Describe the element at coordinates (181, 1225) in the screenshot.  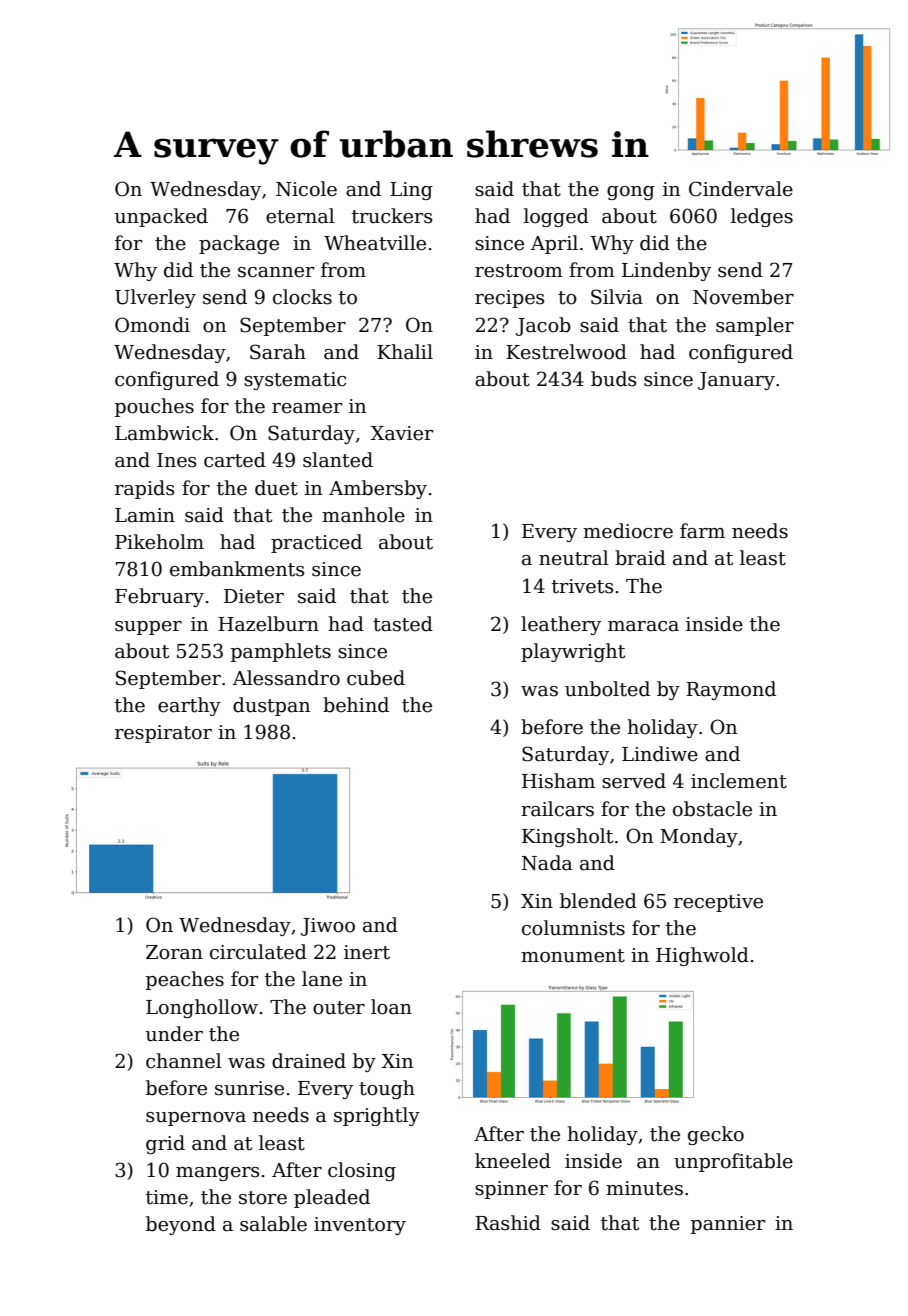
I see `beyond` at that location.
